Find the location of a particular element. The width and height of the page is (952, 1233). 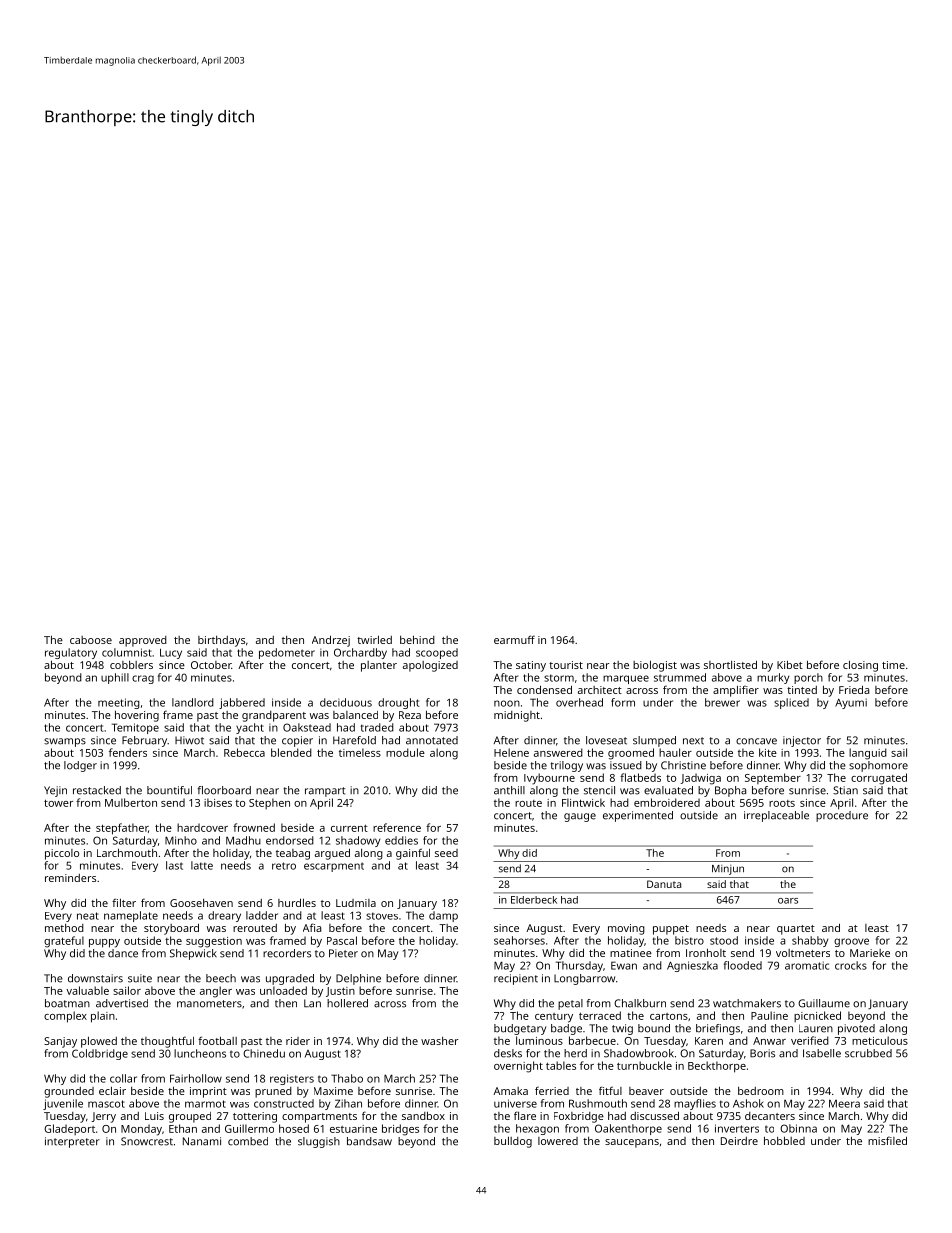

combed is located at coordinates (248, 1141).
